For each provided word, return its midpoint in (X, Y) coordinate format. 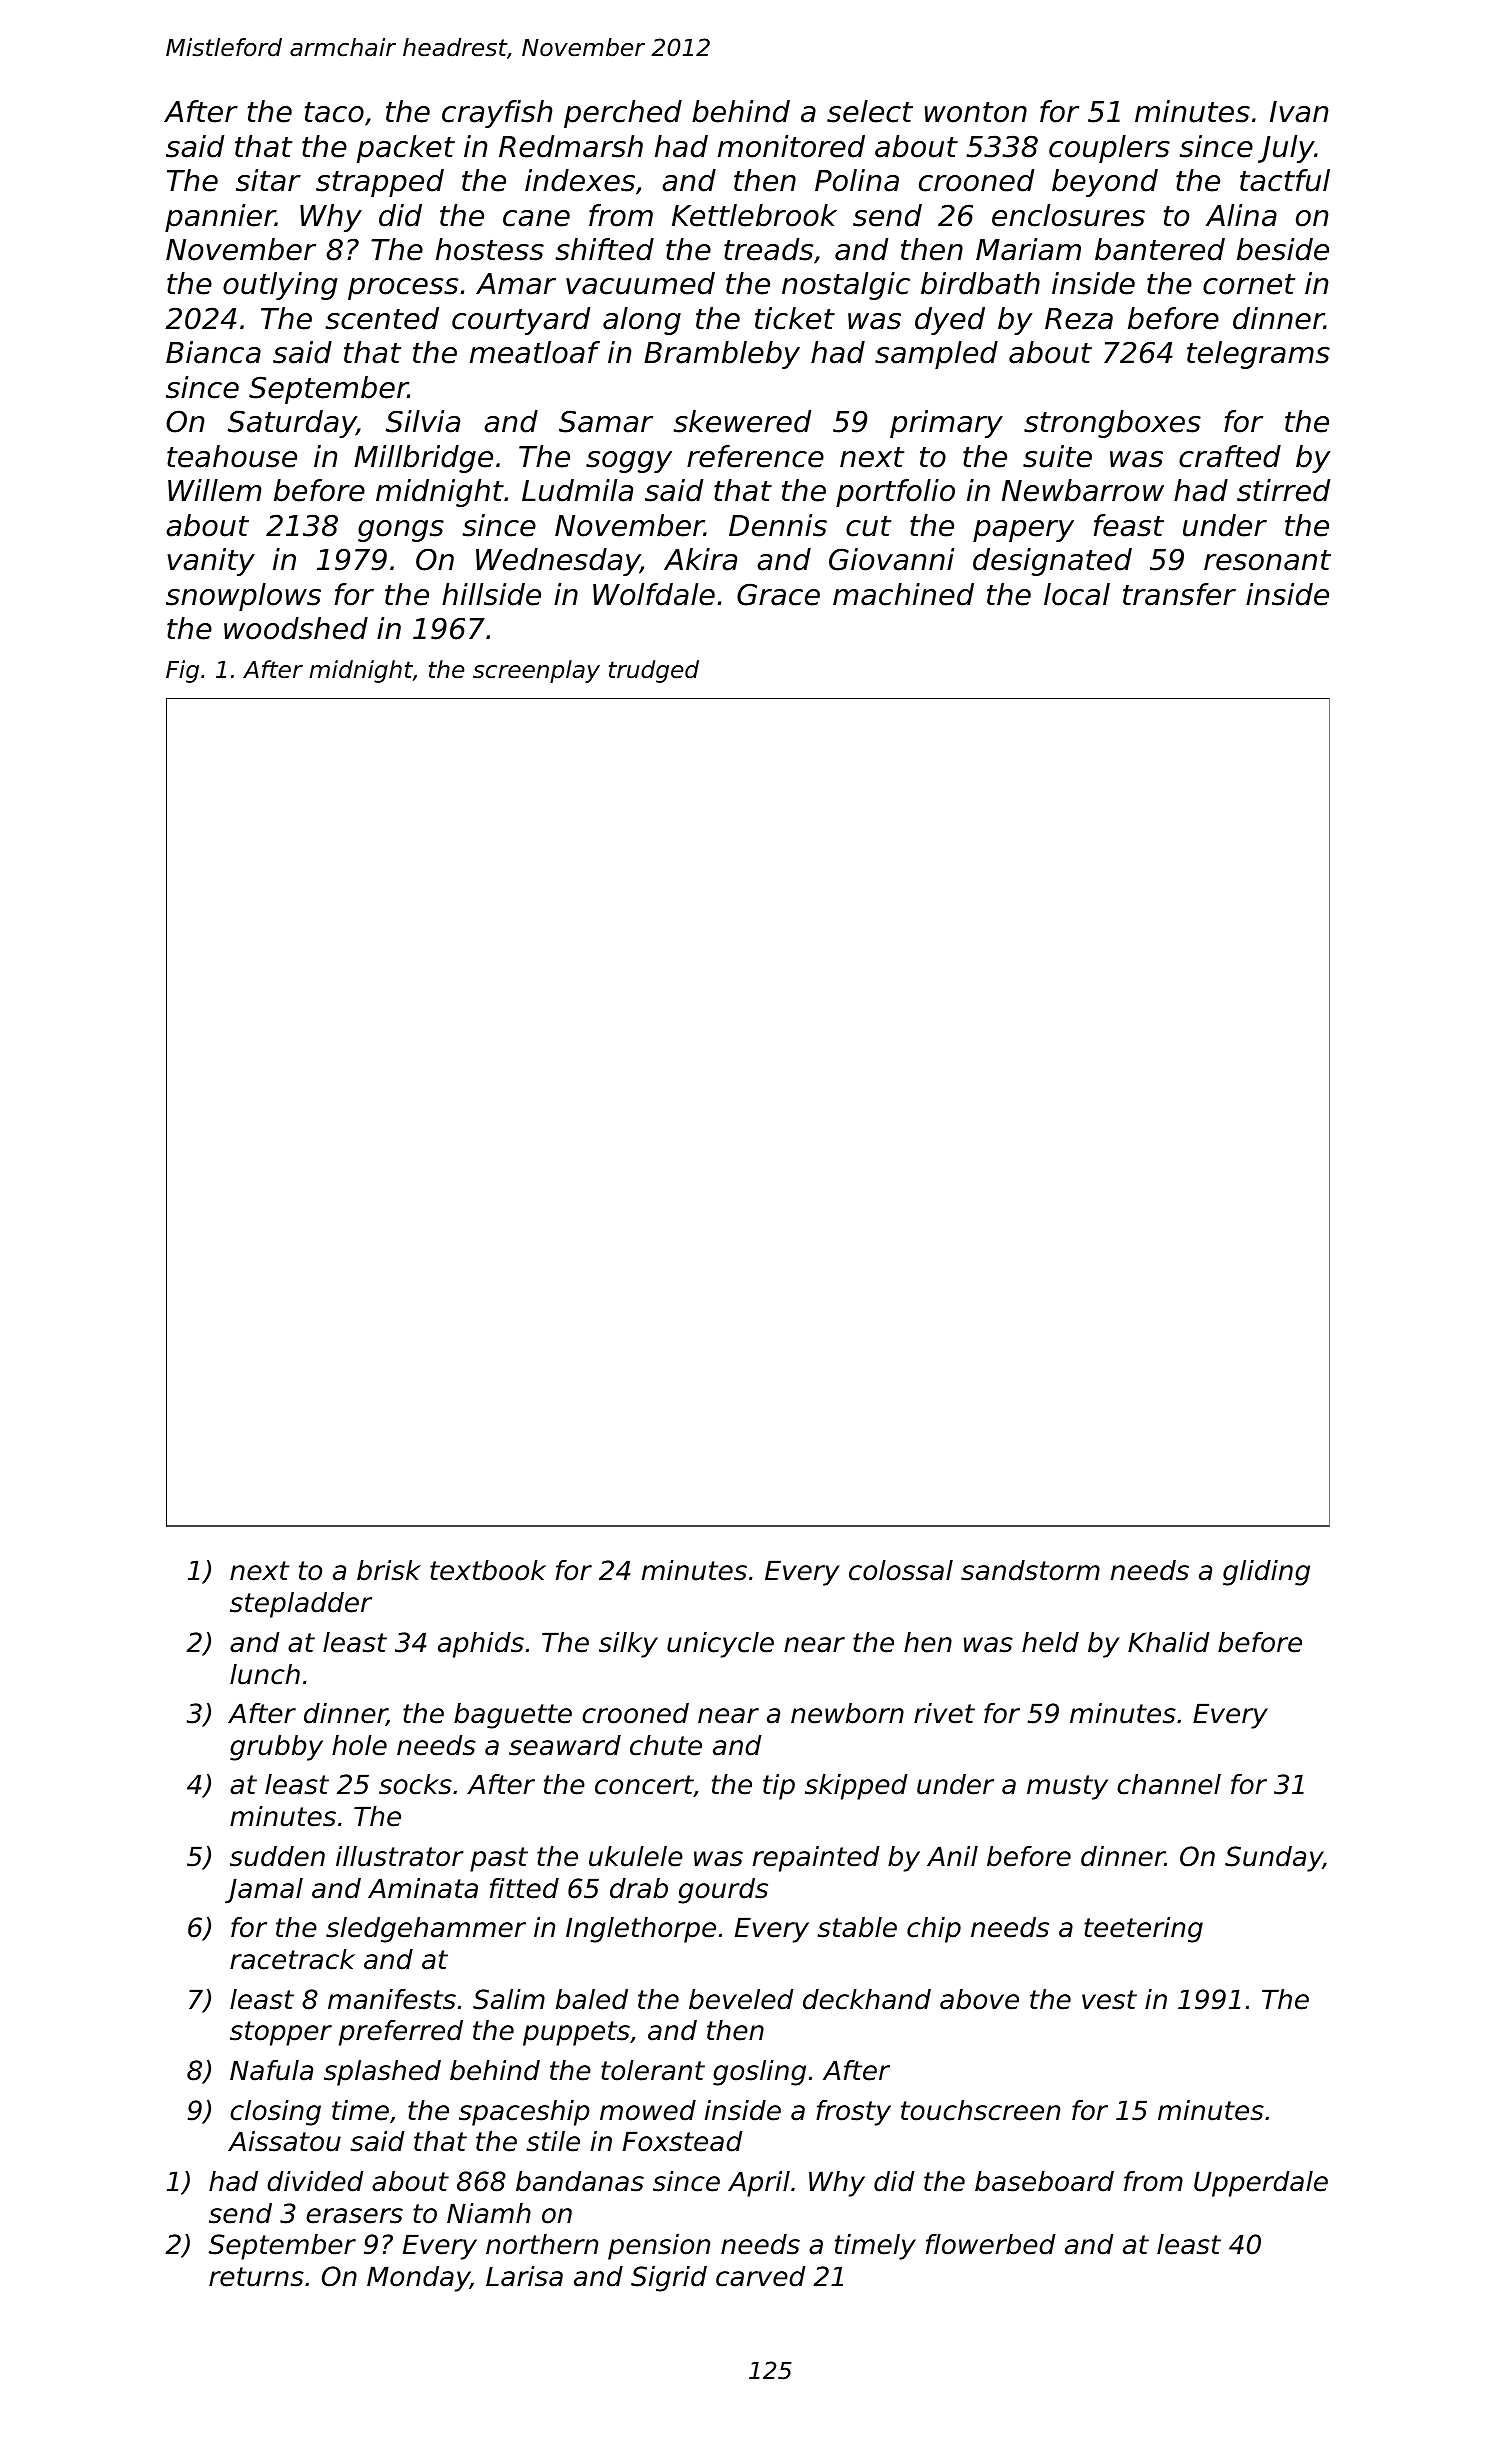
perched (623, 114)
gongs (401, 531)
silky (628, 1645)
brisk (389, 1570)
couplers (1109, 149)
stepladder (301, 1605)
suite (1057, 456)
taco (334, 112)
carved (761, 2276)
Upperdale (1261, 2184)
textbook (488, 1570)
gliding (1266, 1573)
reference (755, 456)
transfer (1179, 594)
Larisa (524, 2276)
